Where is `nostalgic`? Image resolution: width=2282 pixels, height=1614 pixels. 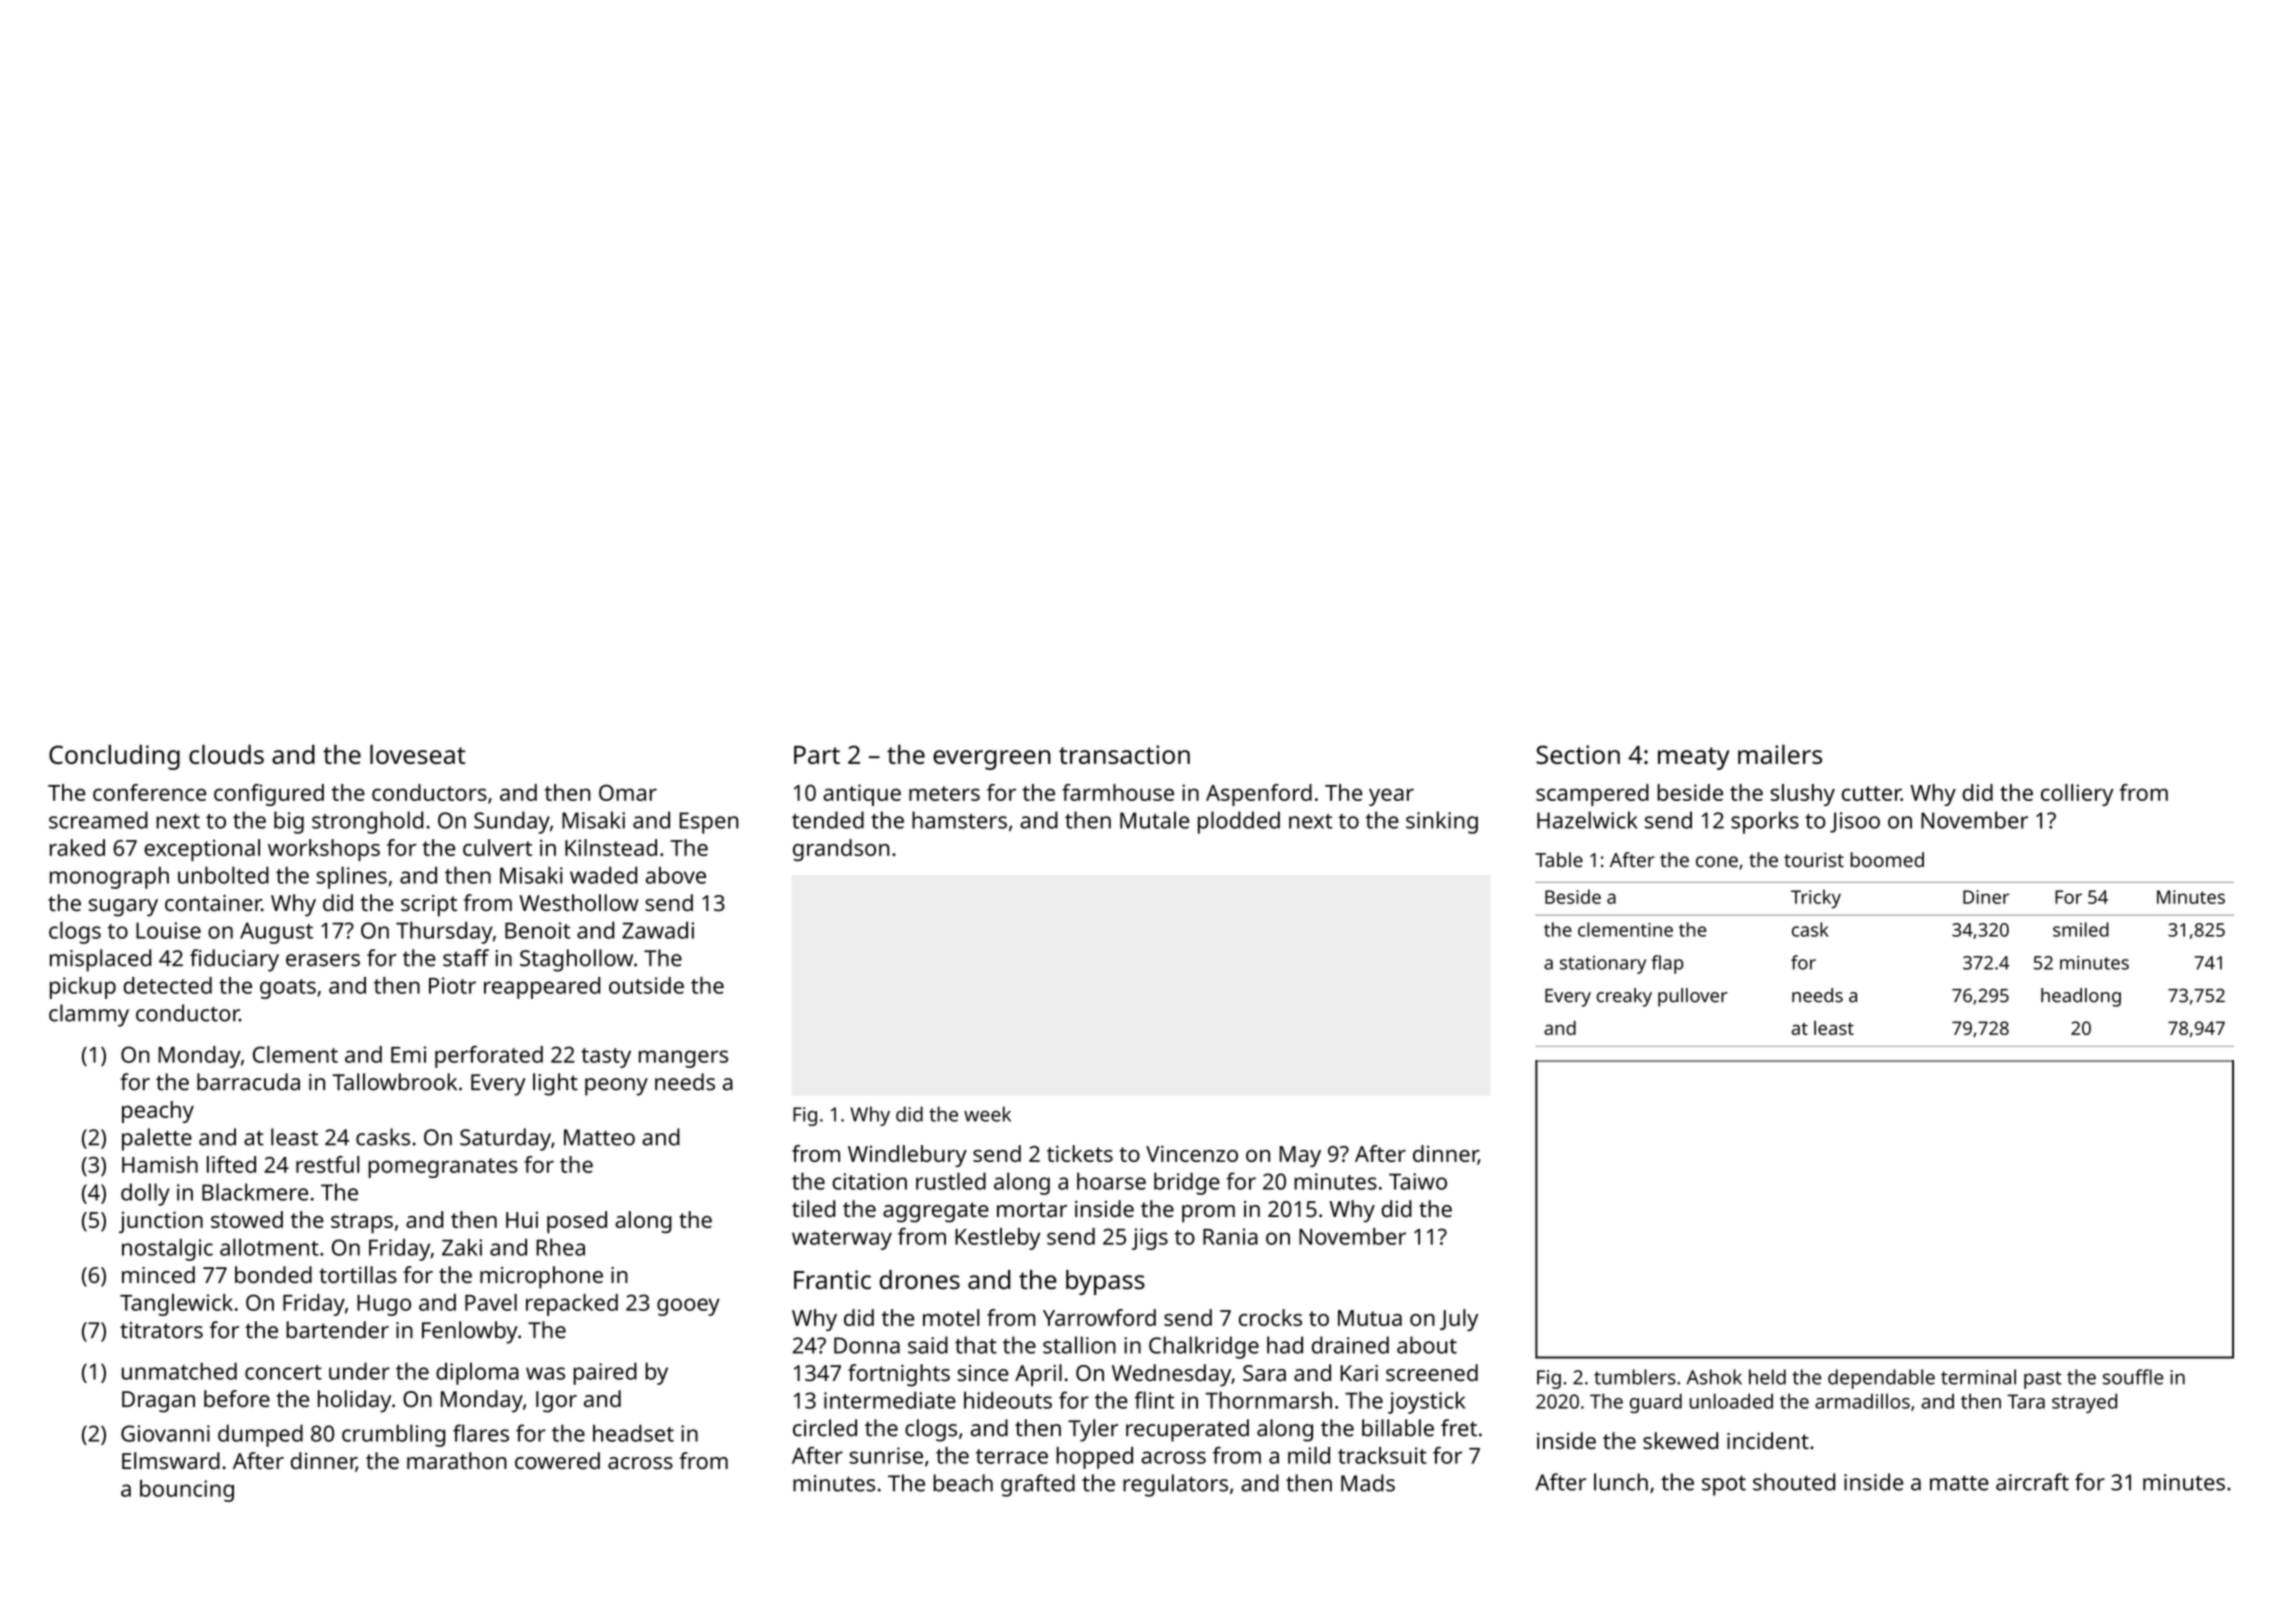
nostalgic is located at coordinates (167, 1249).
